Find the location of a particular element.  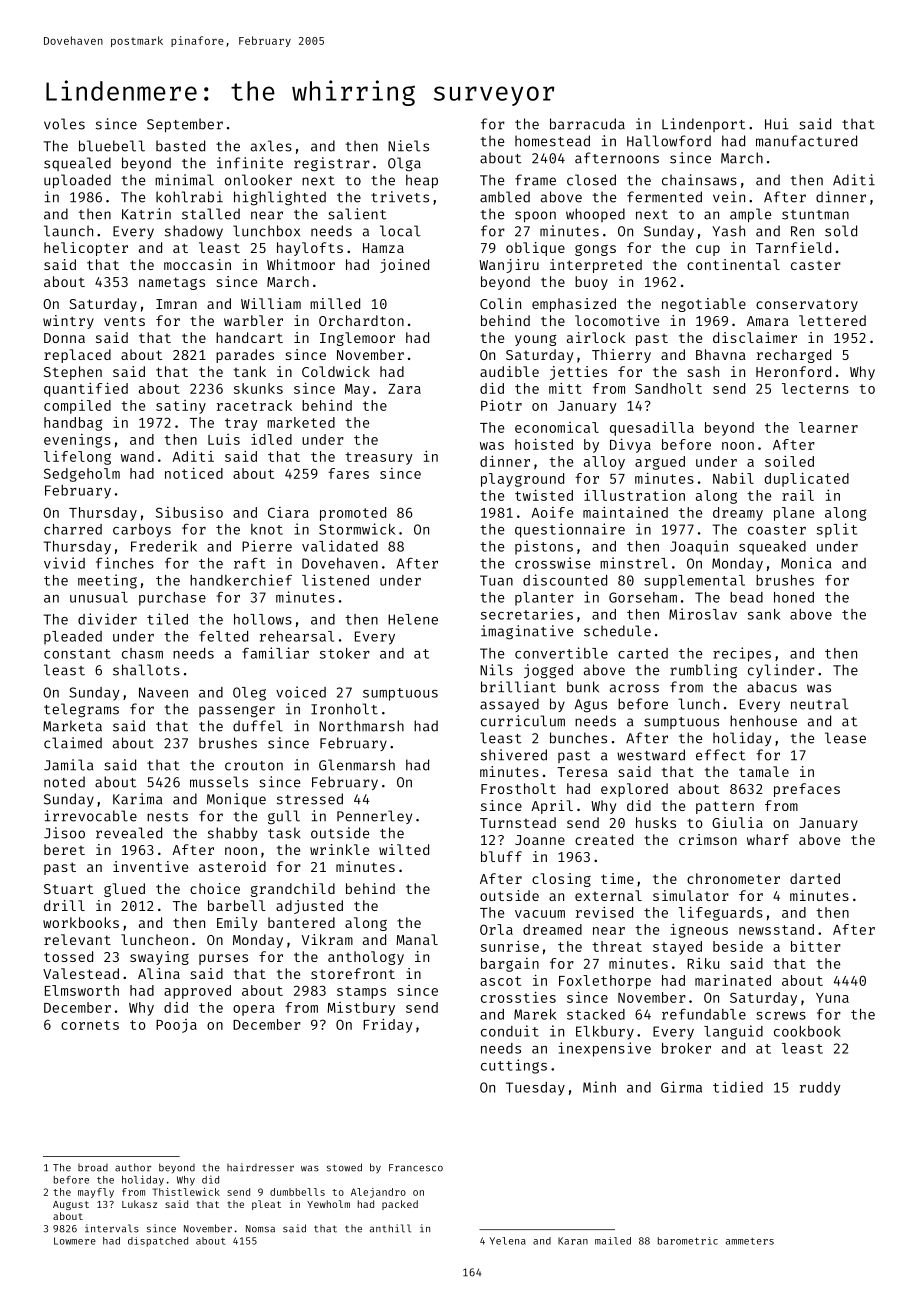

September is located at coordinates (185, 125).
